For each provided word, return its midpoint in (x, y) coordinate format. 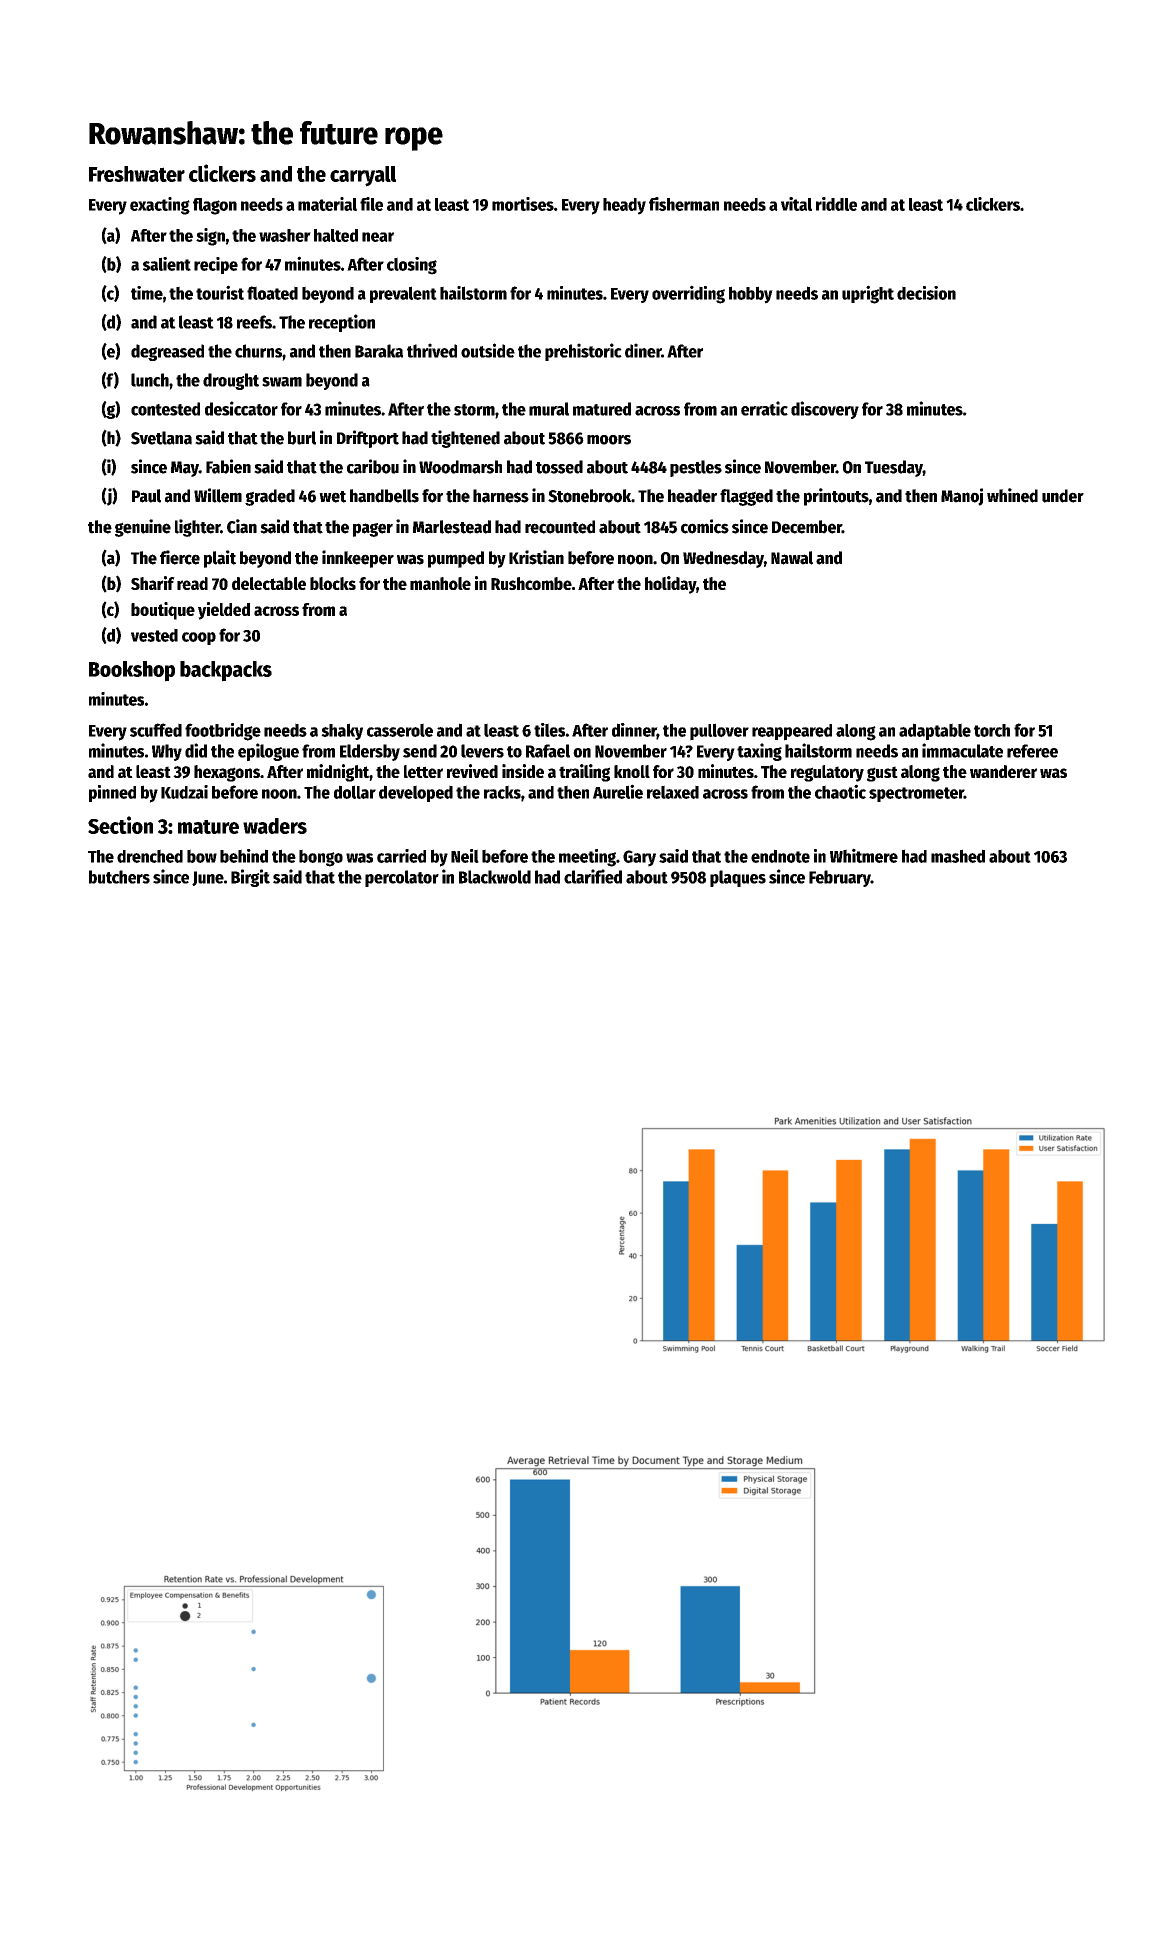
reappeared (792, 732)
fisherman (684, 204)
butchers (119, 877)
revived (472, 771)
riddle (836, 204)
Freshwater (137, 174)
